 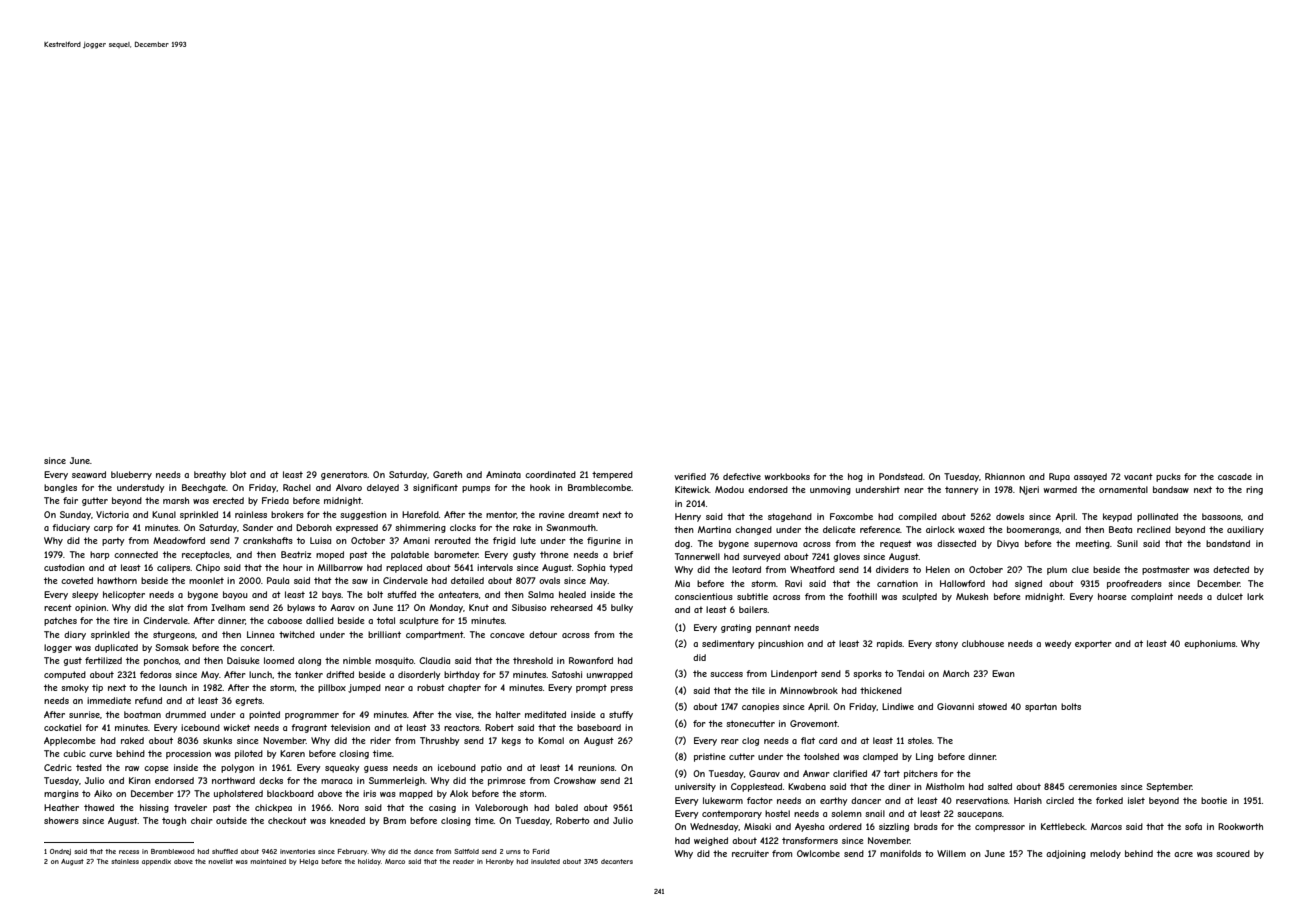 What do you see at coordinates (1058, 644) in the screenshot?
I see `weedy` at bounding box center [1058, 644].
